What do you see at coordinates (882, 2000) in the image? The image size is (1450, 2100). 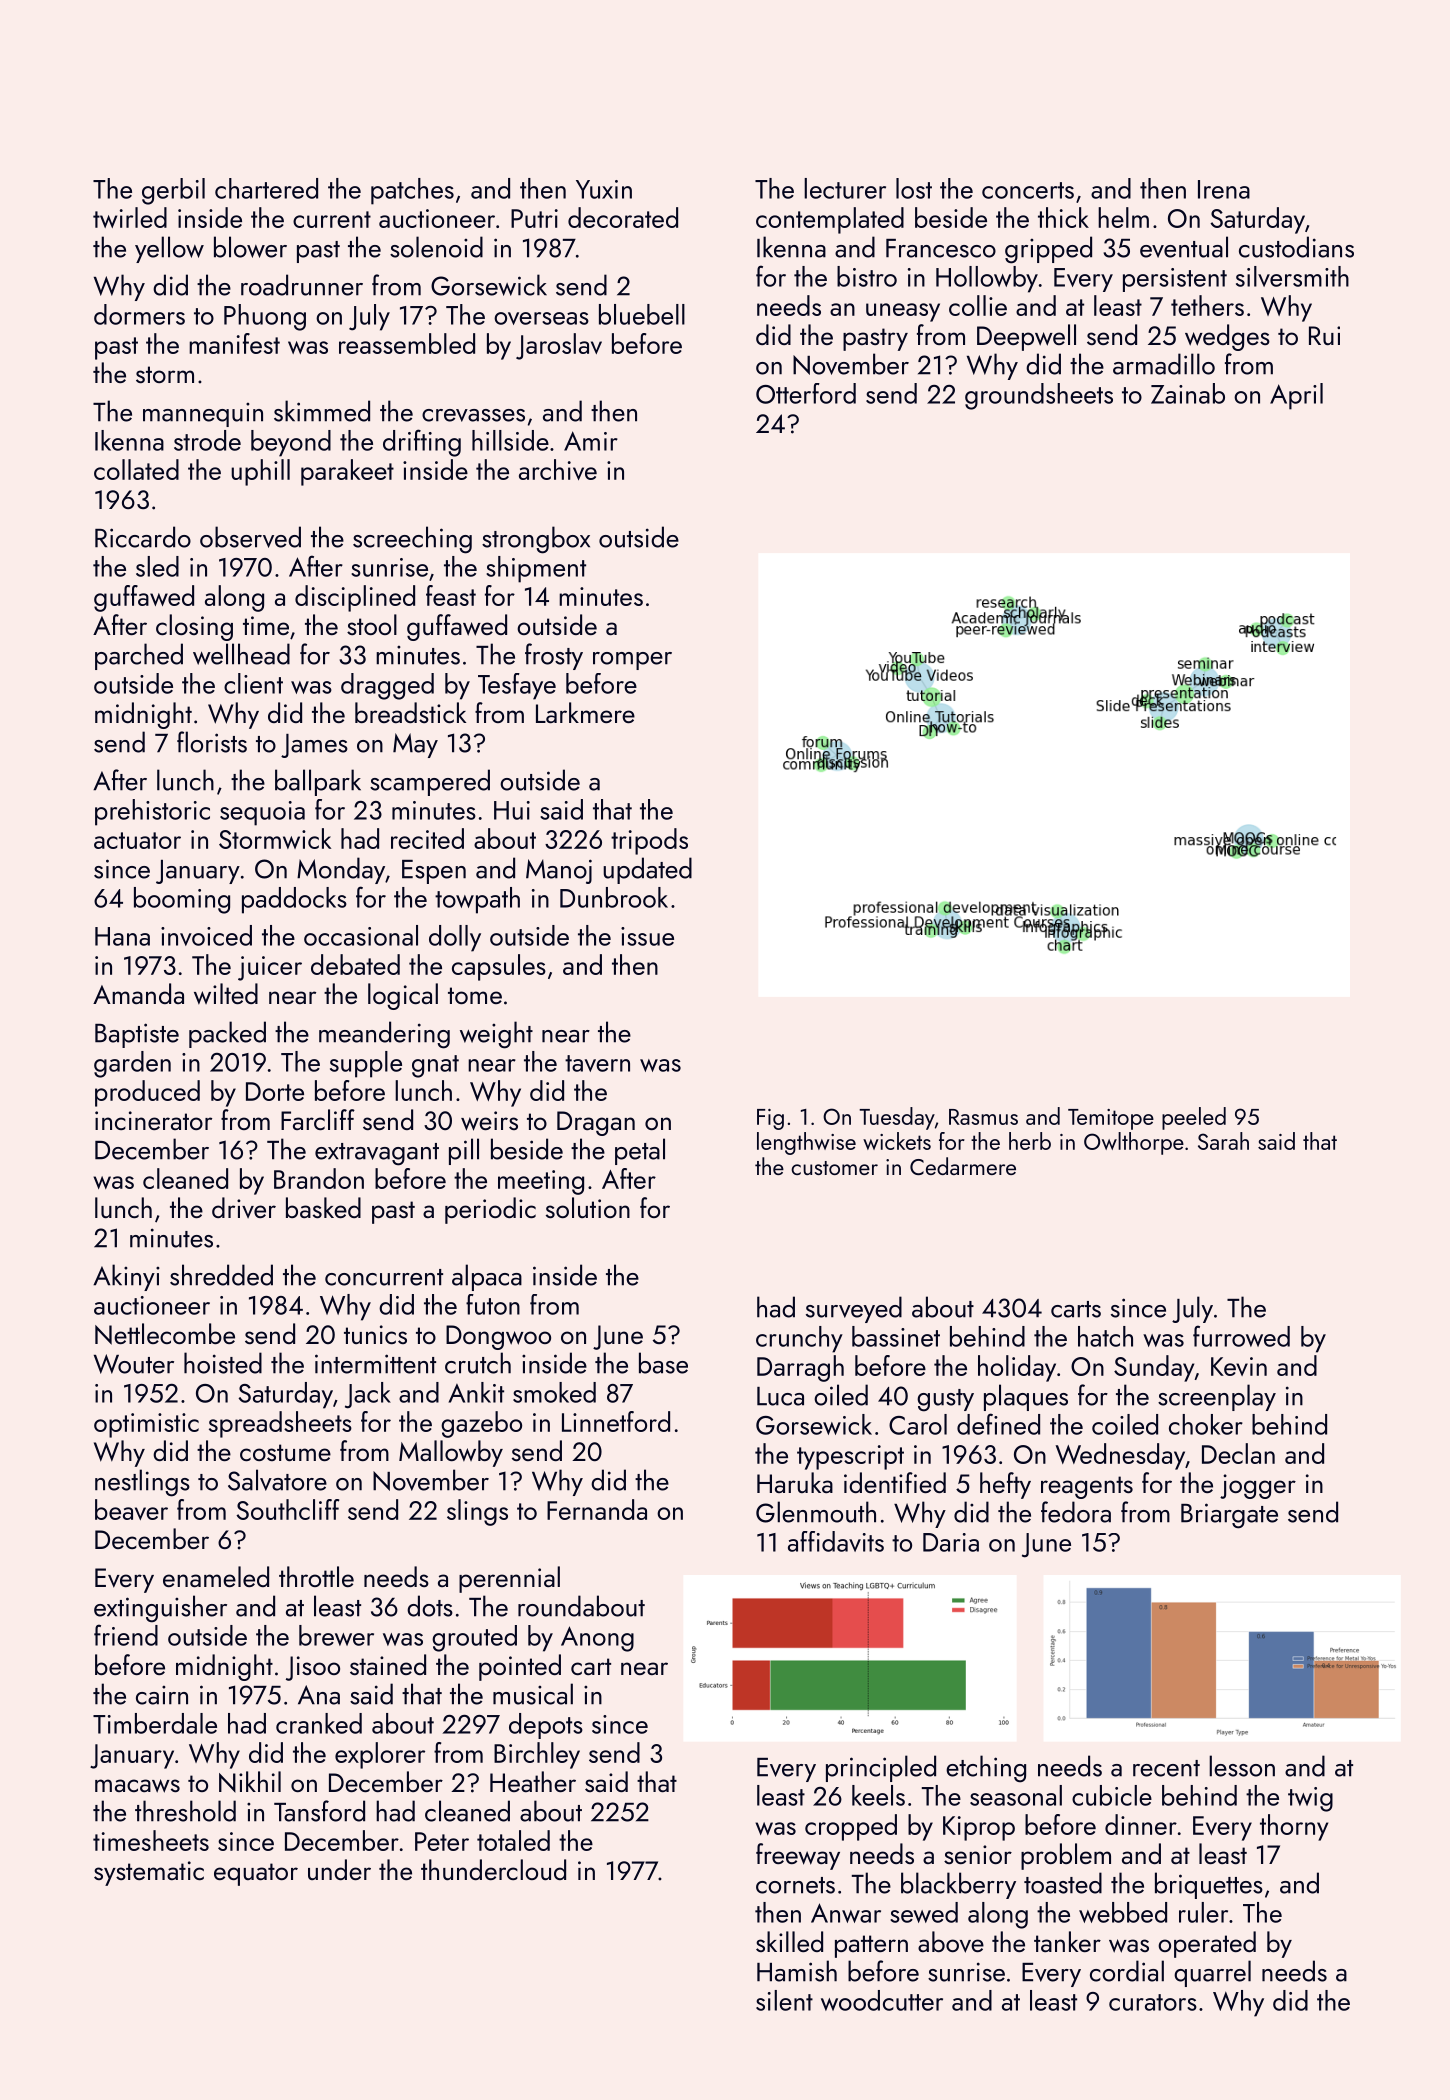 I see `woodcutter` at bounding box center [882, 2000].
